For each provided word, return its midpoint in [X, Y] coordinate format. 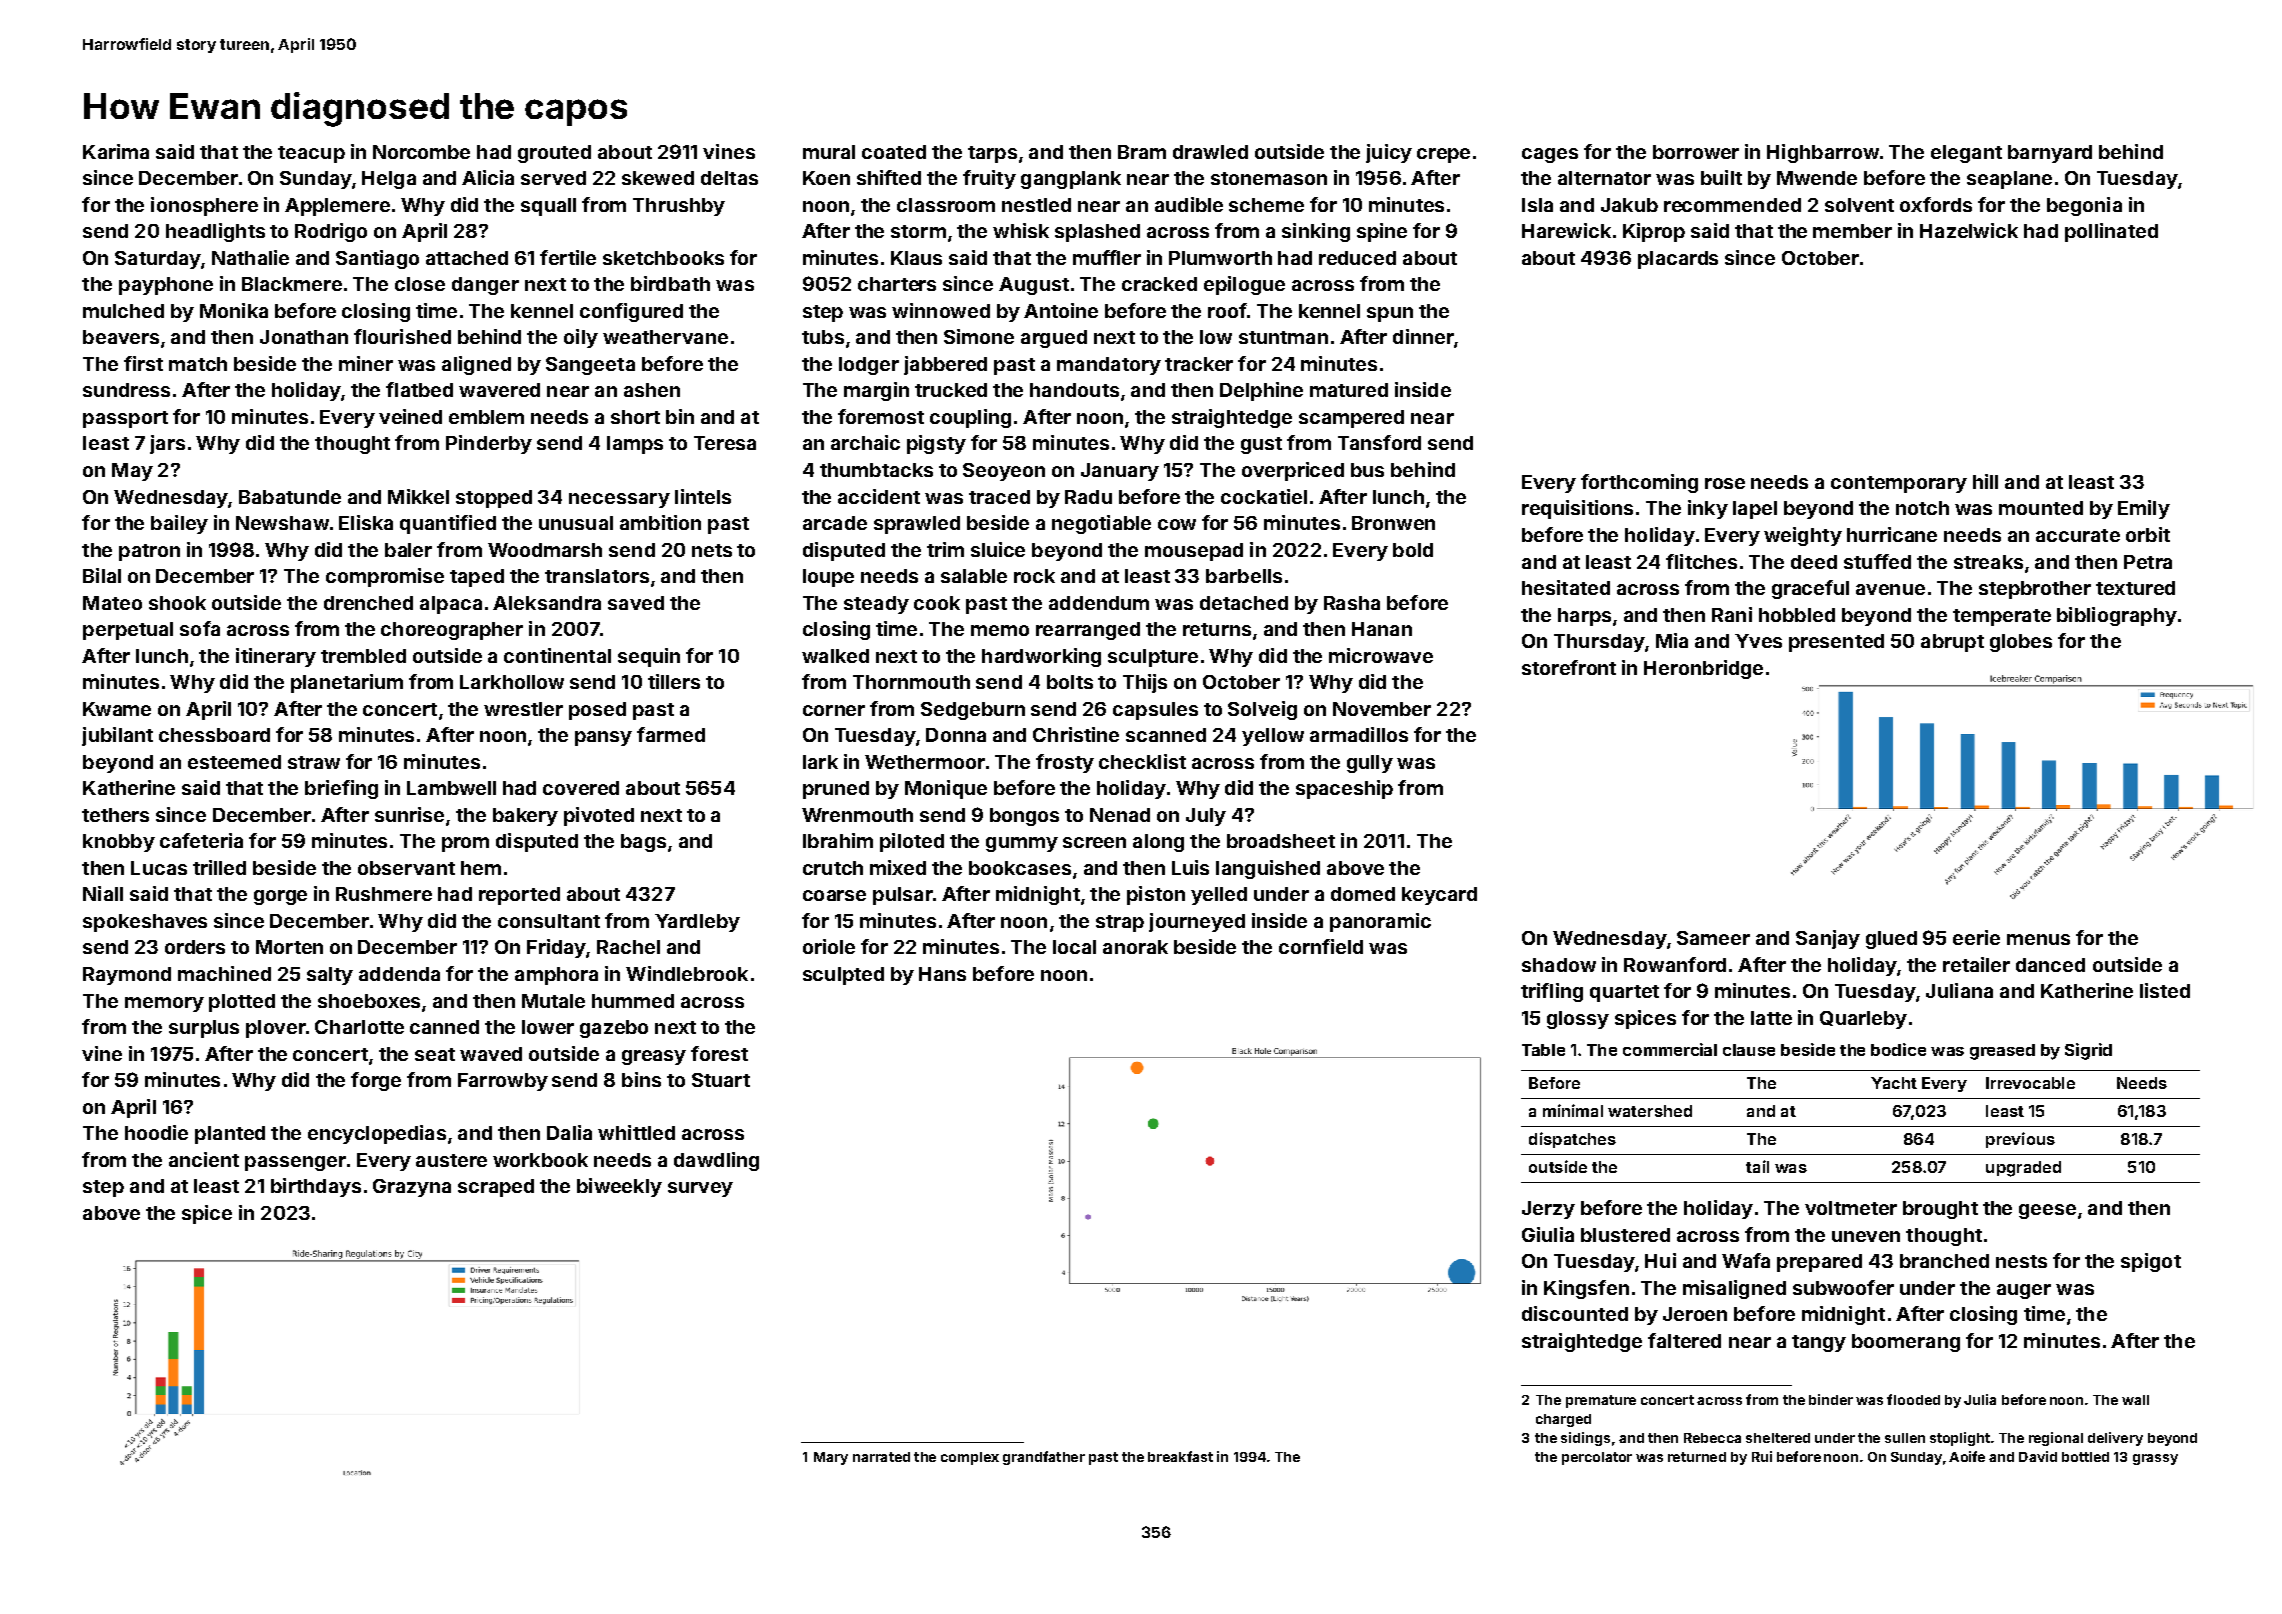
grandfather [1044, 1458]
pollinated [2111, 232]
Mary [831, 1458]
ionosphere [204, 206]
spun [1390, 314]
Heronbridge [1703, 669]
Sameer [1713, 938]
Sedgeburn [973, 711]
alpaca [451, 605]
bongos [1024, 817]
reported [519, 896]
